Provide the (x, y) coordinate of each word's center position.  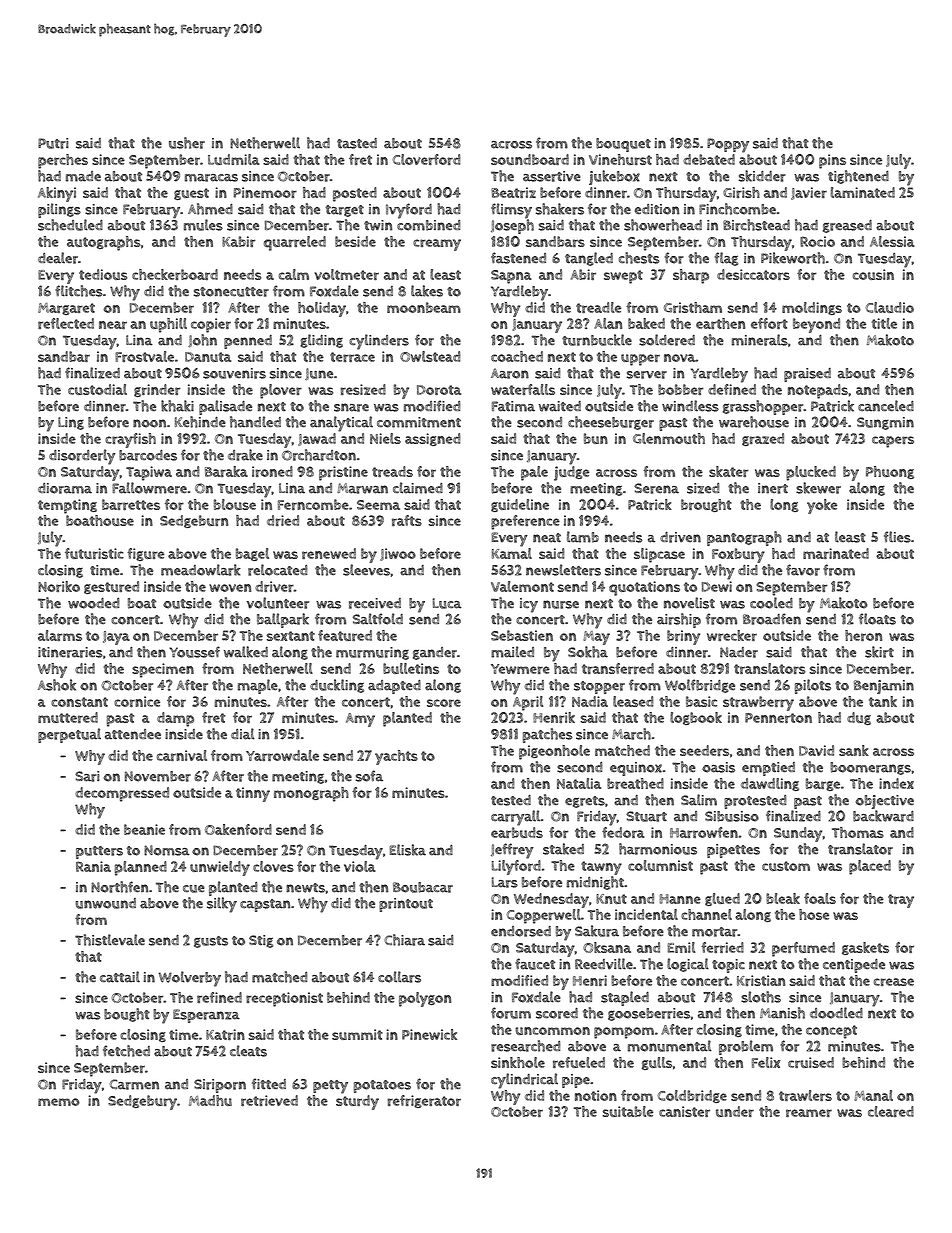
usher (187, 143)
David (816, 750)
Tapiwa (149, 473)
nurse (561, 604)
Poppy (728, 145)
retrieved (269, 1100)
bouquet (623, 145)
